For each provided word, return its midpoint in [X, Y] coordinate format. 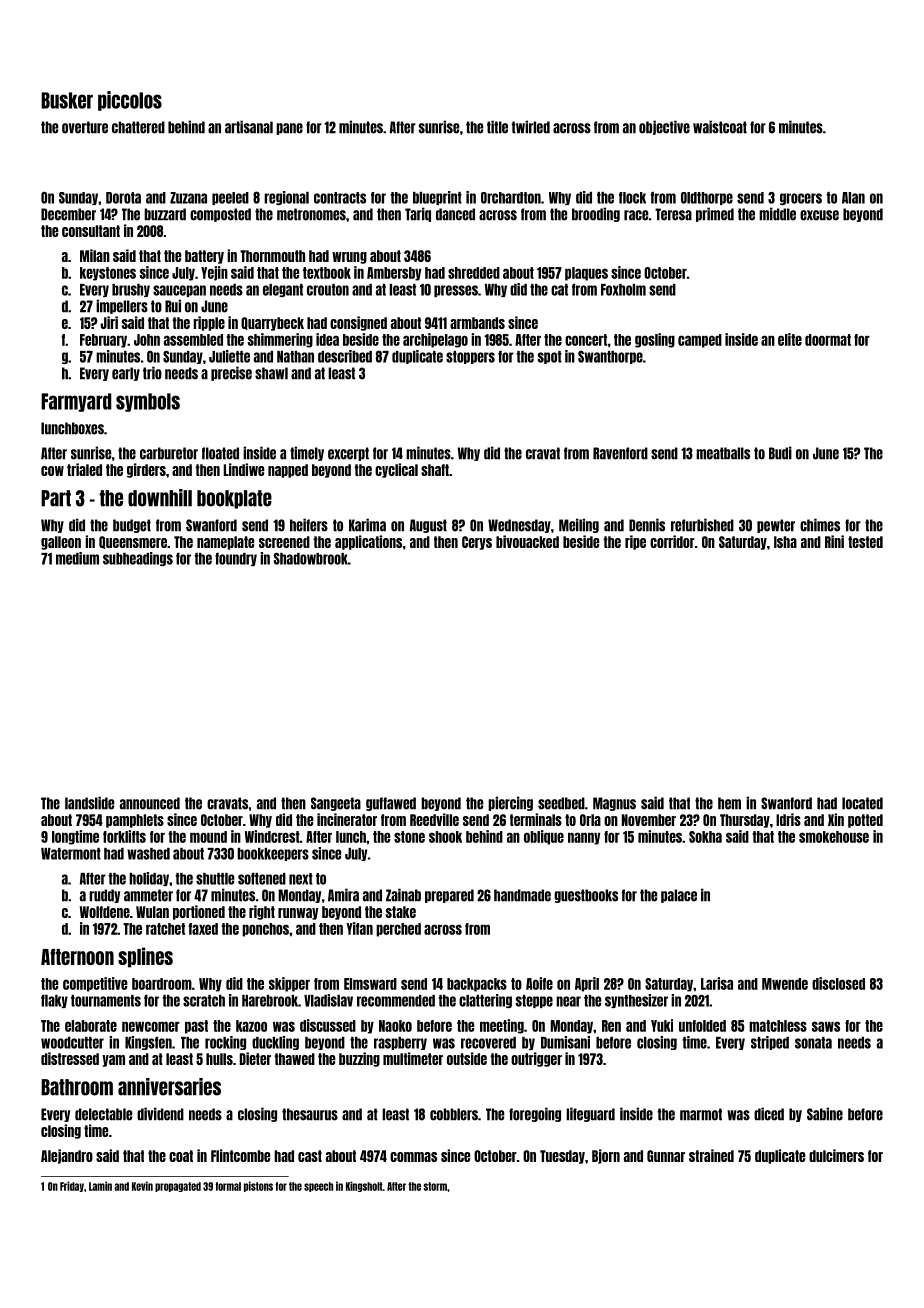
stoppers [470, 357]
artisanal [249, 127]
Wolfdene [105, 912]
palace [679, 896]
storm [435, 1186]
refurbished [702, 525]
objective [664, 127]
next [301, 879]
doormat [828, 340]
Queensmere [133, 542]
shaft [435, 470]
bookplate [234, 499]
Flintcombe [240, 1155]
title [497, 127]
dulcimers [836, 1155]
